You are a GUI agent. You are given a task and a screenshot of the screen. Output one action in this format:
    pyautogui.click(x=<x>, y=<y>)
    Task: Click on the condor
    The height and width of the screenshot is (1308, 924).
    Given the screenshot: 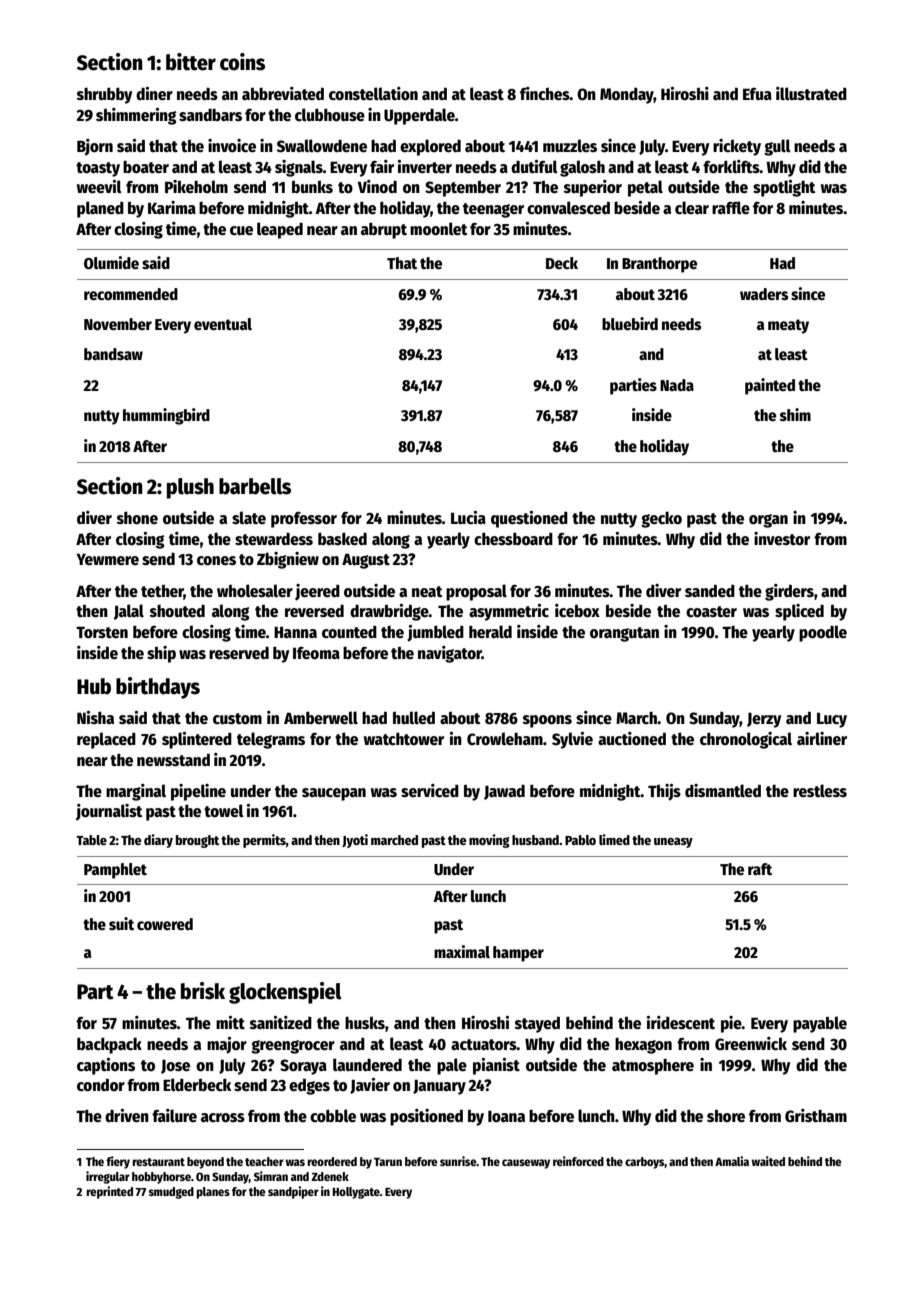 What is the action you would take?
    pyautogui.click(x=101, y=1084)
